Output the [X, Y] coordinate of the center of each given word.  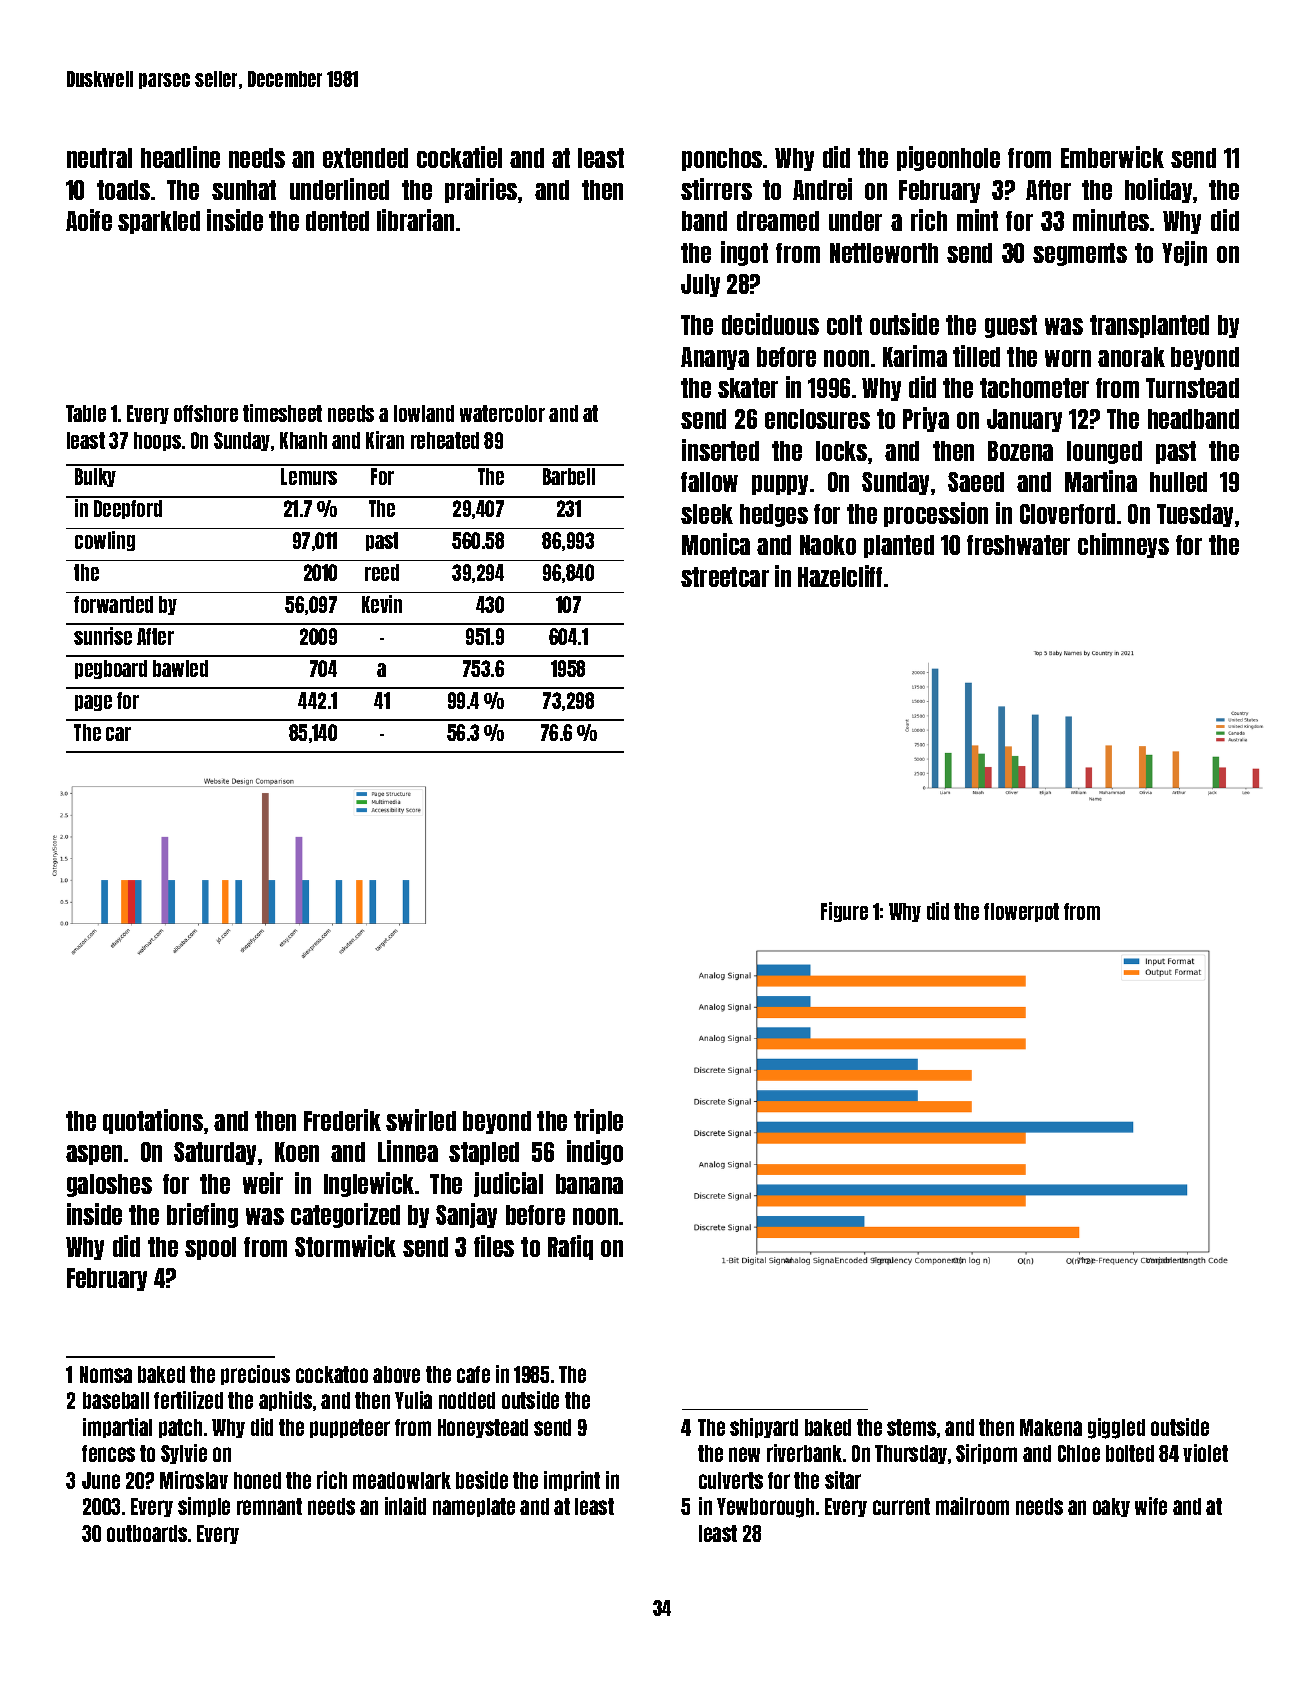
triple [598, 1121]
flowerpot [1021, 912]
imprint [572, 1481]
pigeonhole [948, 158]
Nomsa [106, 1374]
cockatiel [459, 157]
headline [180, 157]
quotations [153, 1121]
